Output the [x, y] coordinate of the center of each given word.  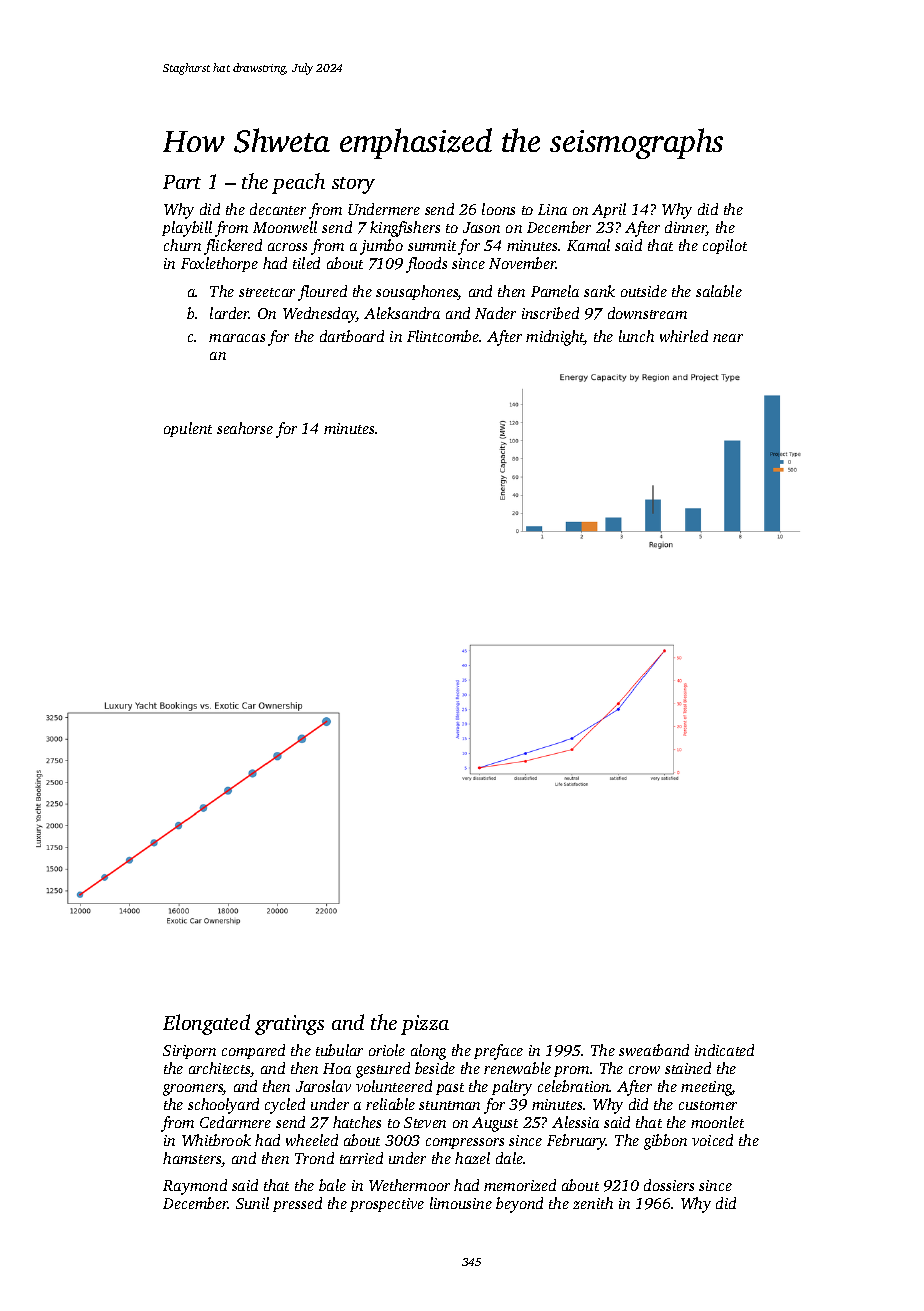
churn [182, 245]
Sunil [252, 1203]
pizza [425, 1025]
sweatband [654, 1050]
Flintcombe [443, 336]
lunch [636, 336]
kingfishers [405, 229]
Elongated [206, 1024]
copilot [725, 246]
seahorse [245, 428]
